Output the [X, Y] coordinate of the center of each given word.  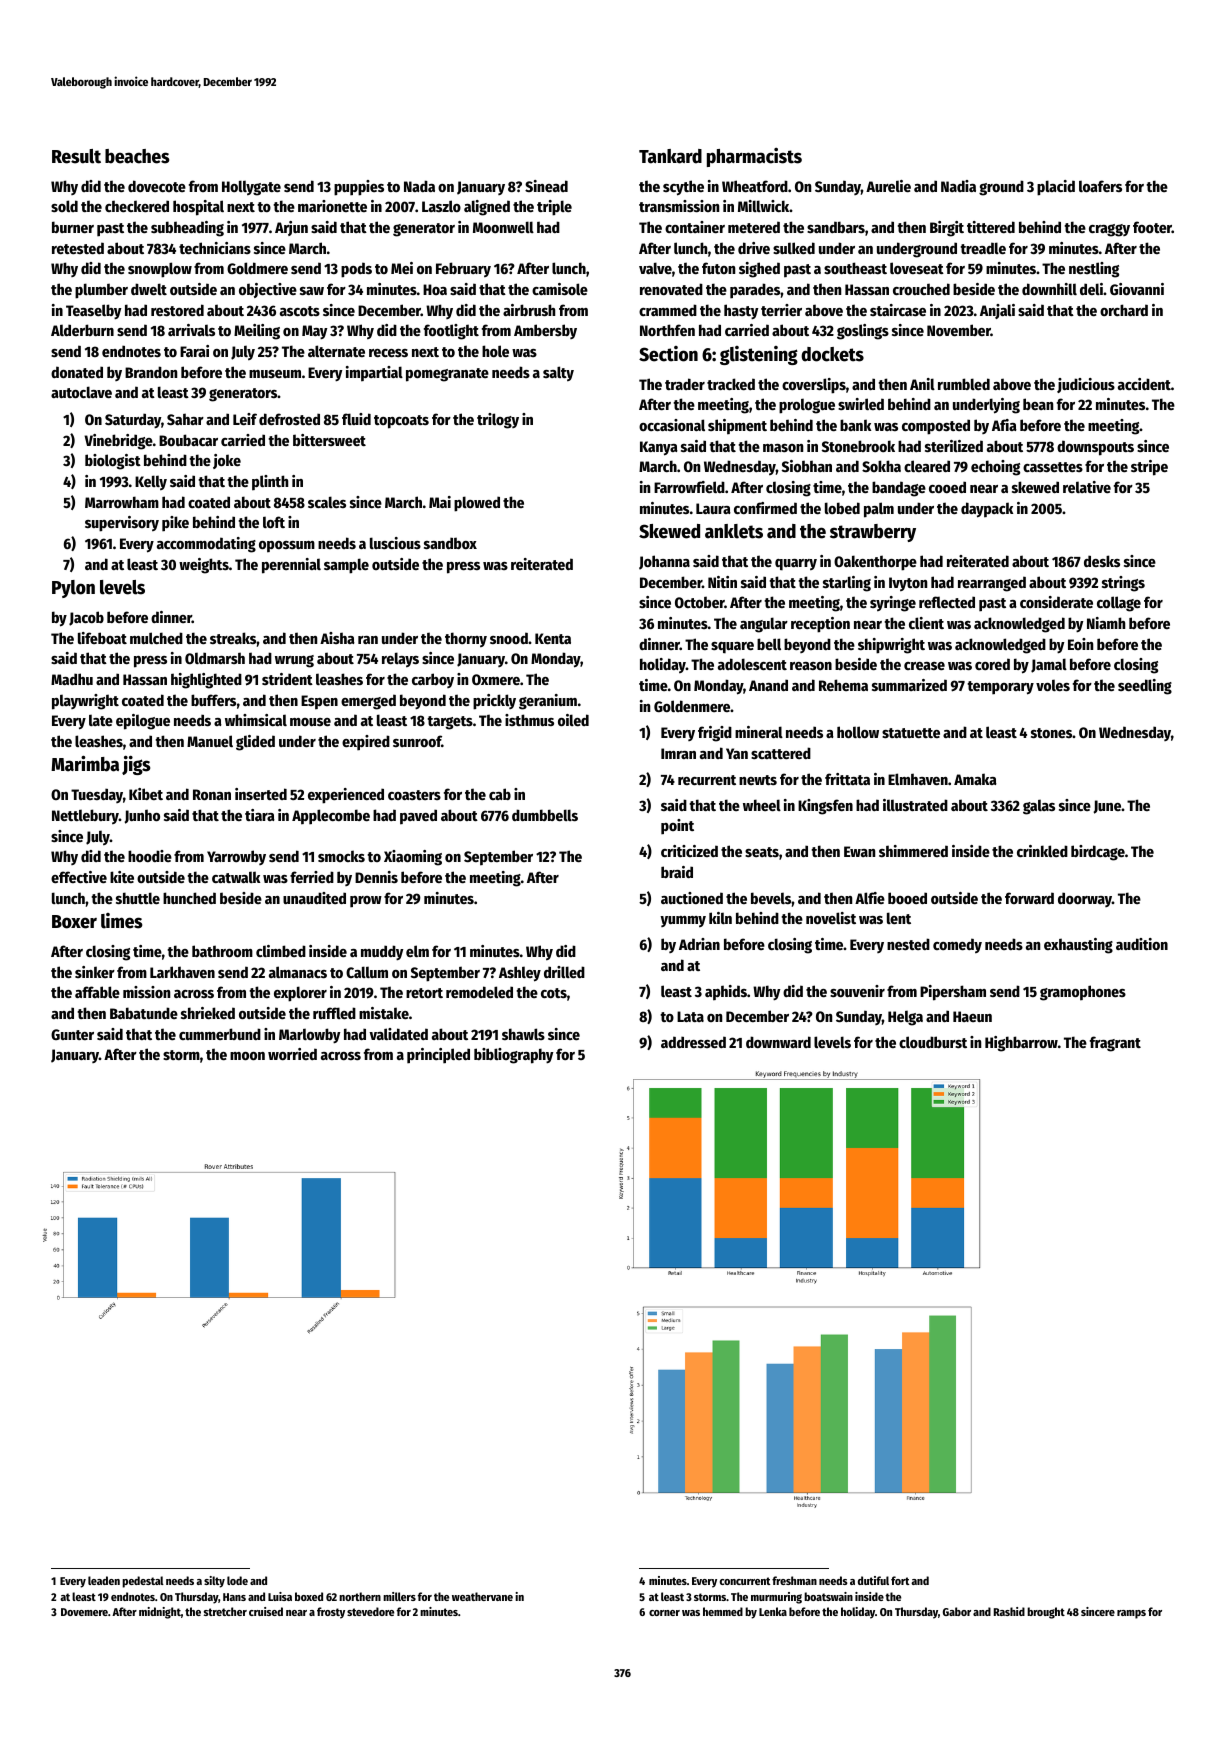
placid [1056, 188]
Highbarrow [1021, 1044]
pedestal [143, 1582]
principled [438, 1056]
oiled [573, 720]
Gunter [72, 1034]
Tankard [670, 156]
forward [1029, 898]
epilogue [143, 722]
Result [76, 156]
